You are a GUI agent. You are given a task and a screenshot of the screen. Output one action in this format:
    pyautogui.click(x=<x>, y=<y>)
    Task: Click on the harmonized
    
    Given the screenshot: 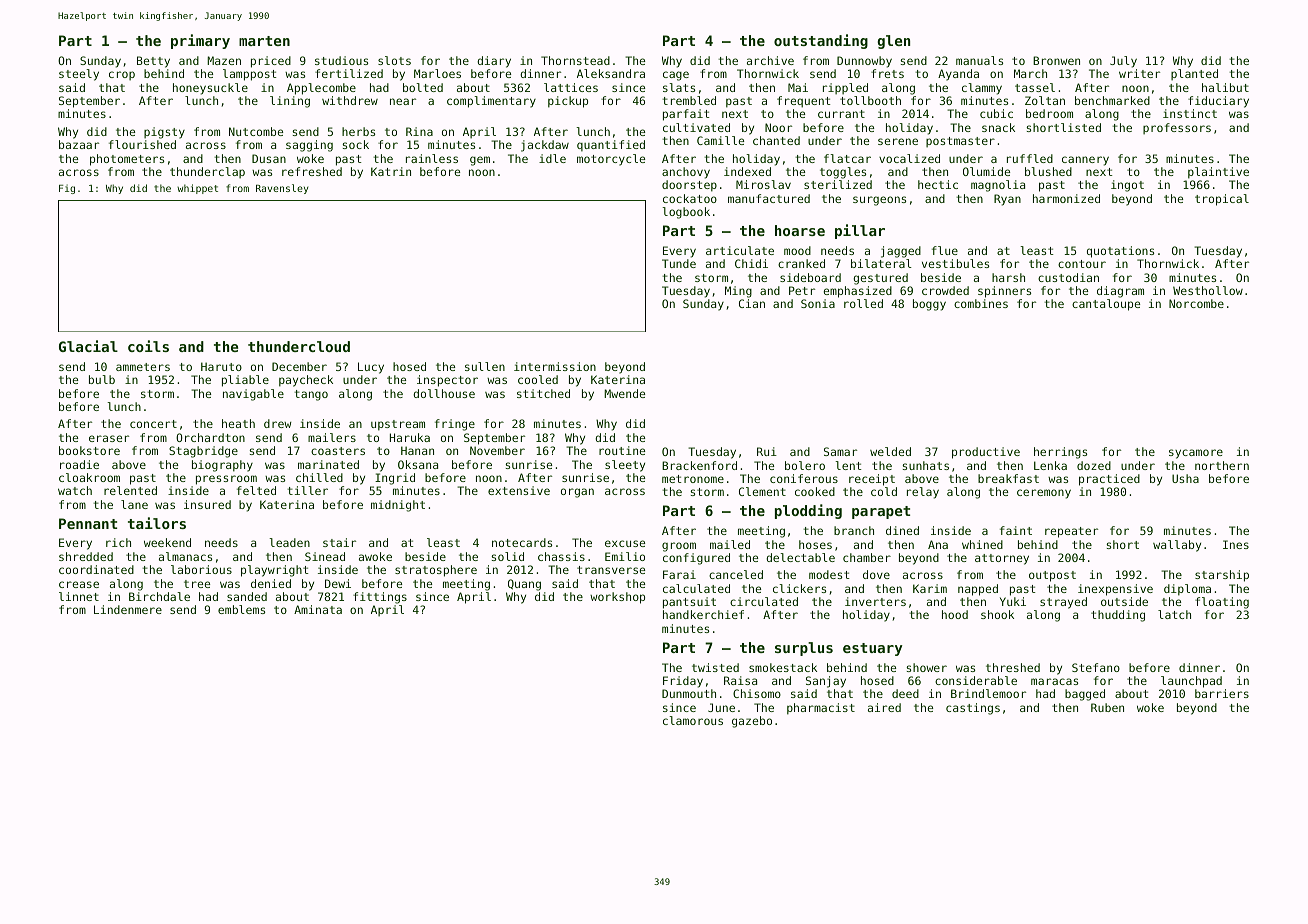 What is the action you would take?
    pyautogui.click(x=1066, y=198)
